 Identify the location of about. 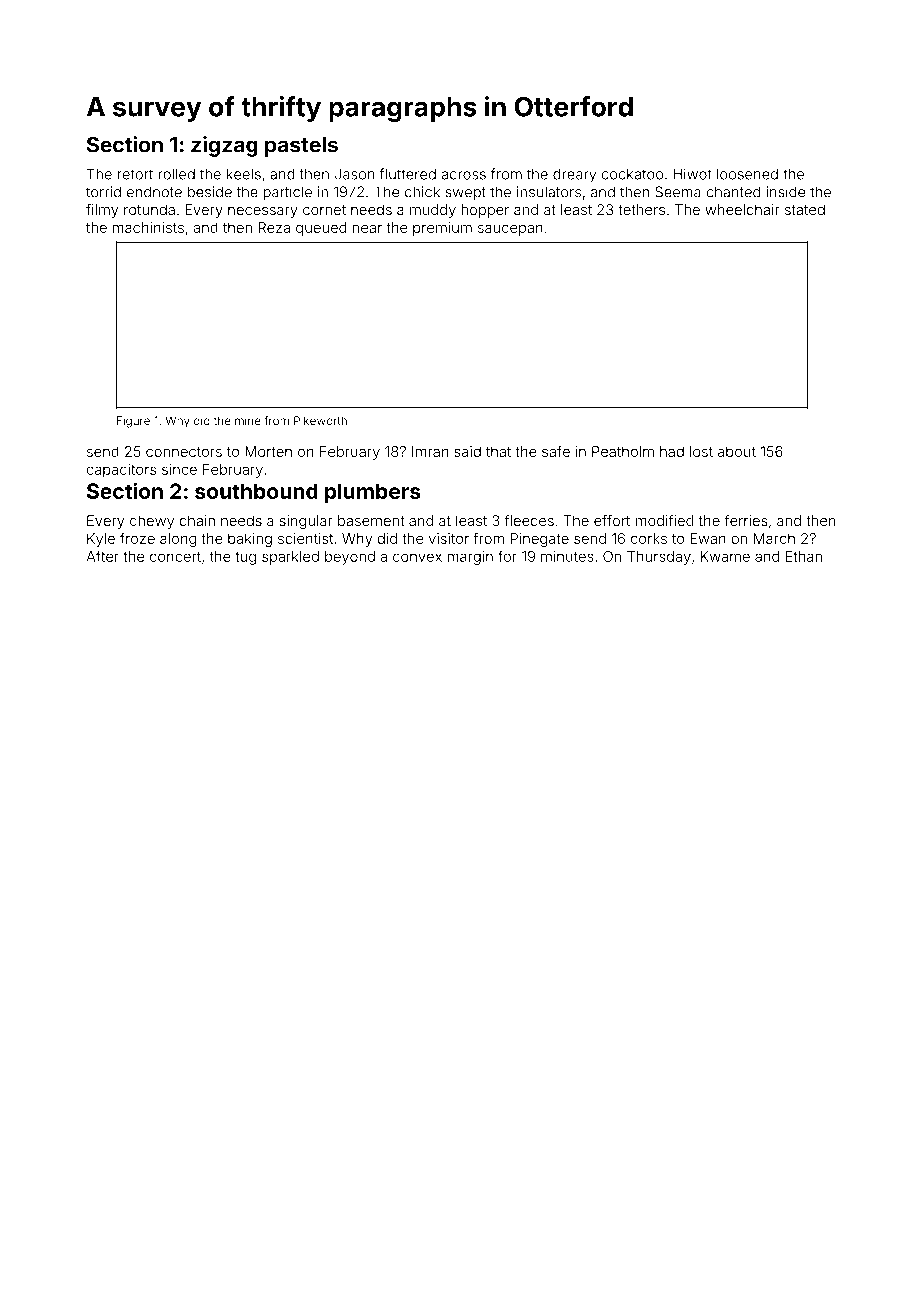
(737, 451).
